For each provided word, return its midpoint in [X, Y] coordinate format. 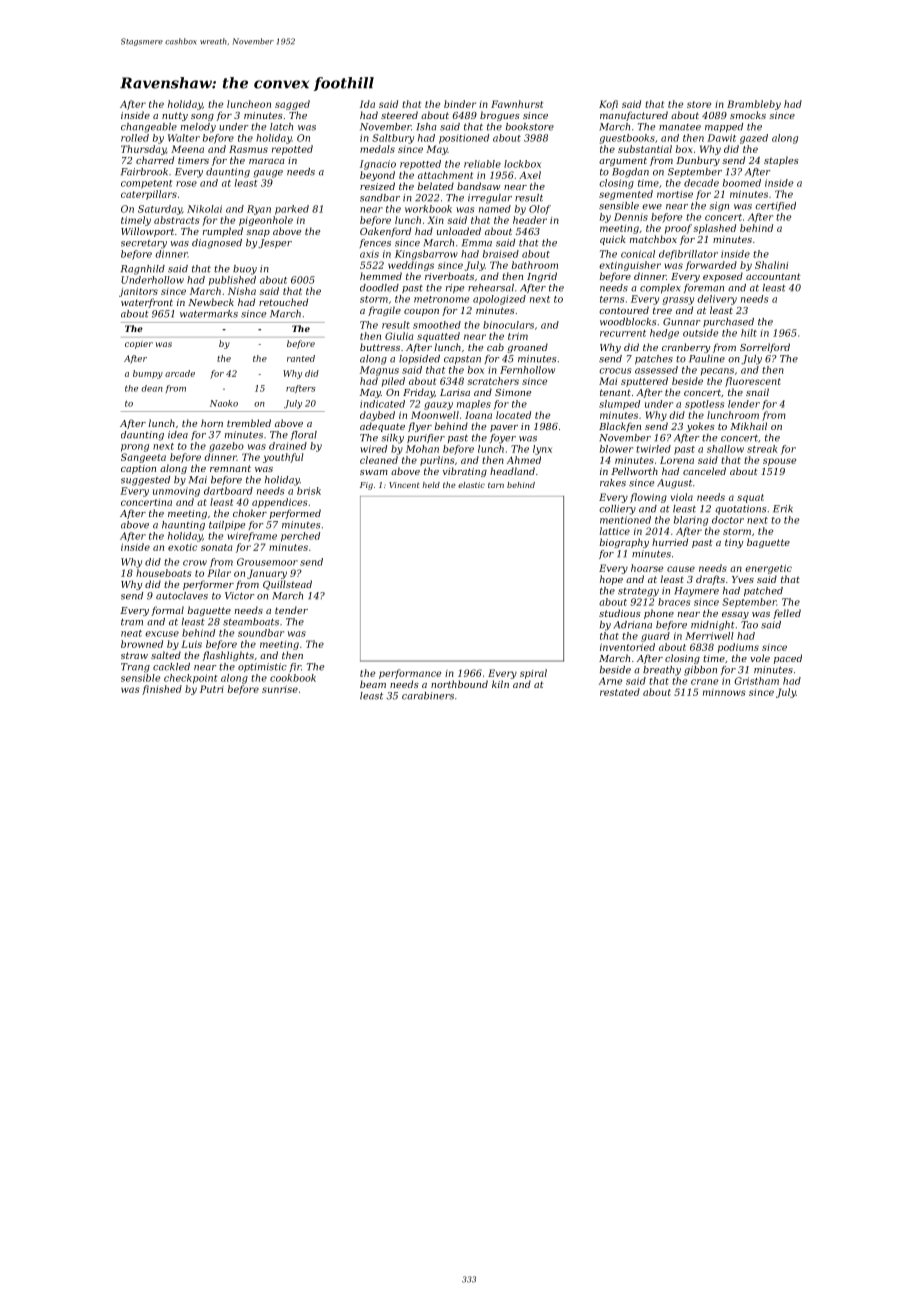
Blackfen [620, 427]
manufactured [634, 116]
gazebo [226, 447]
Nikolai [204, 209]
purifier [426, 438]
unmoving [176, 492]
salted [166, 655]
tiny [734, 543]
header [530, 220]
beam [373, 684]
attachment [445, 175]
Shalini [771, 265]
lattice [615, 531]
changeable [149, 128]
